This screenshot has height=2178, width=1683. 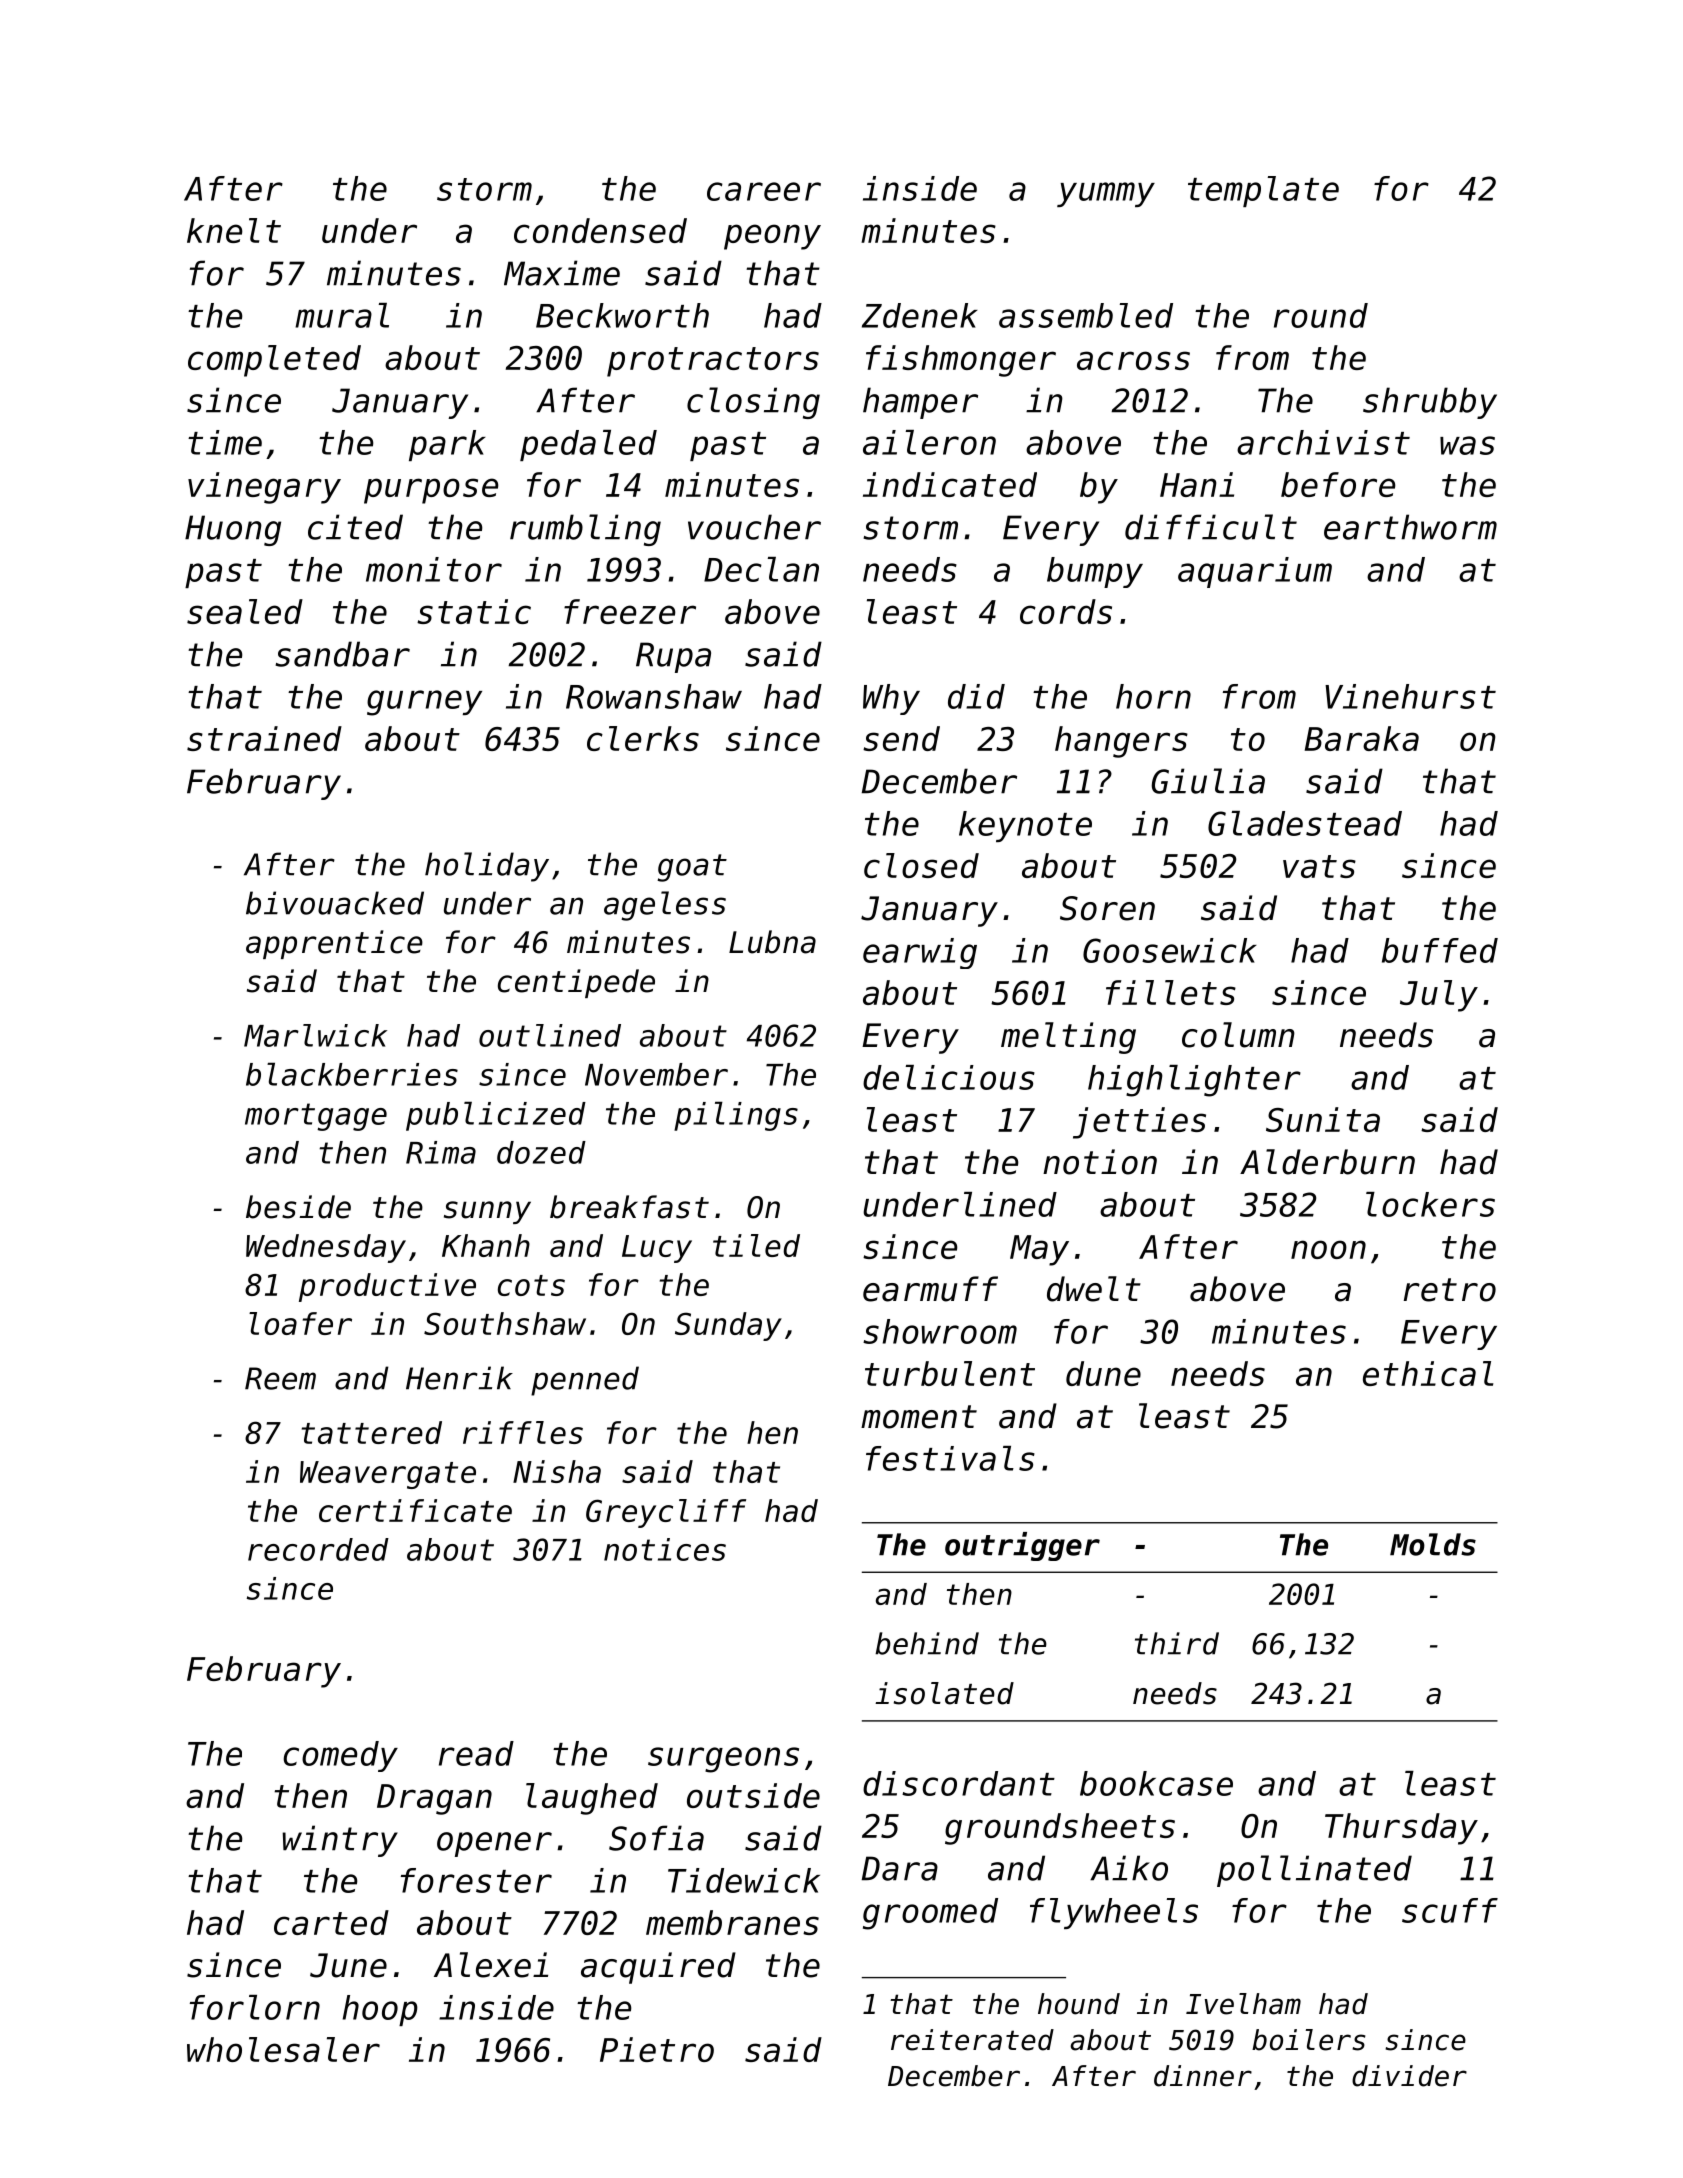 I want to click on loafer, so click(x=300, y=1323).
